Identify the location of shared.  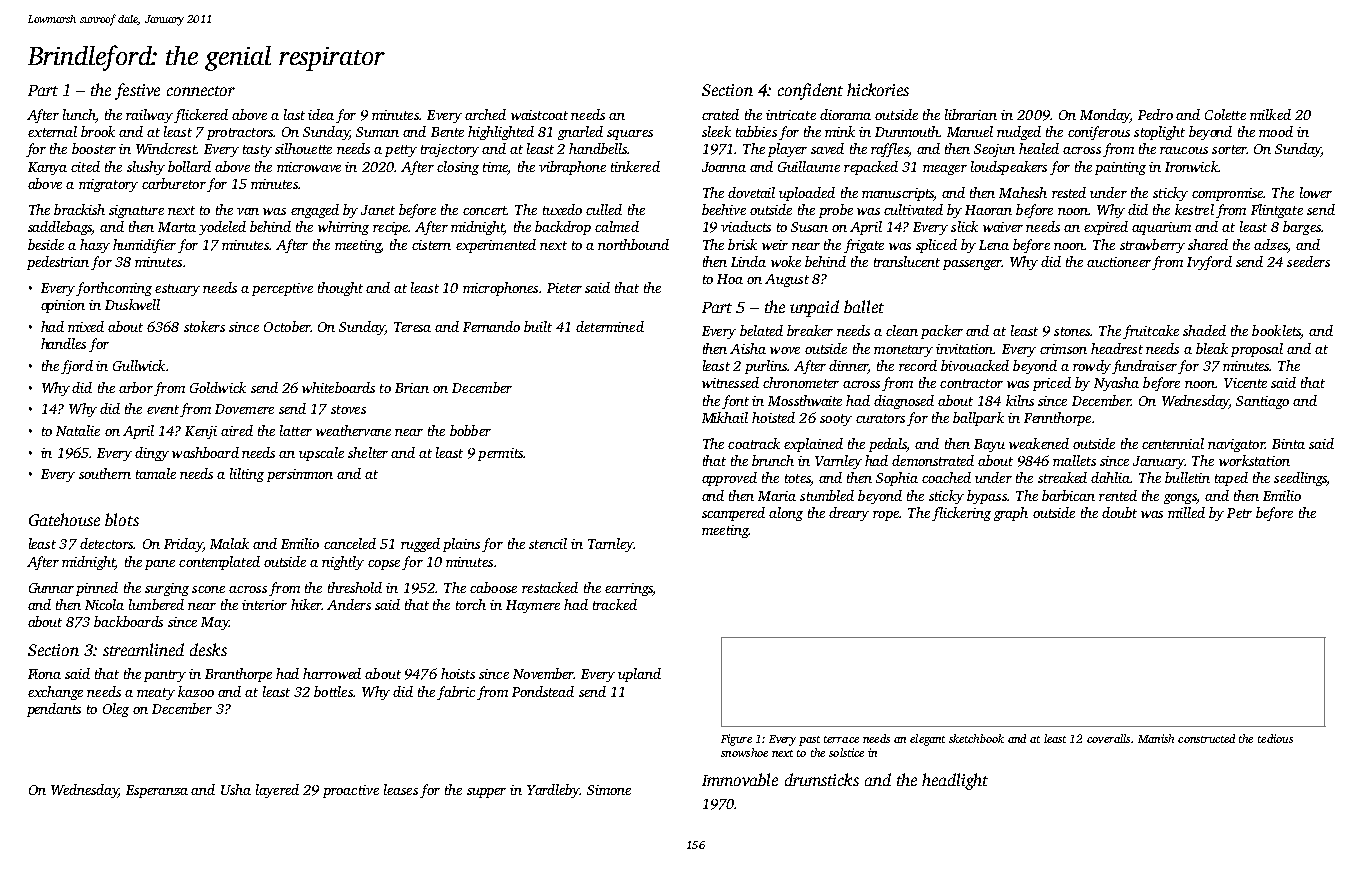
(1208, 244).
